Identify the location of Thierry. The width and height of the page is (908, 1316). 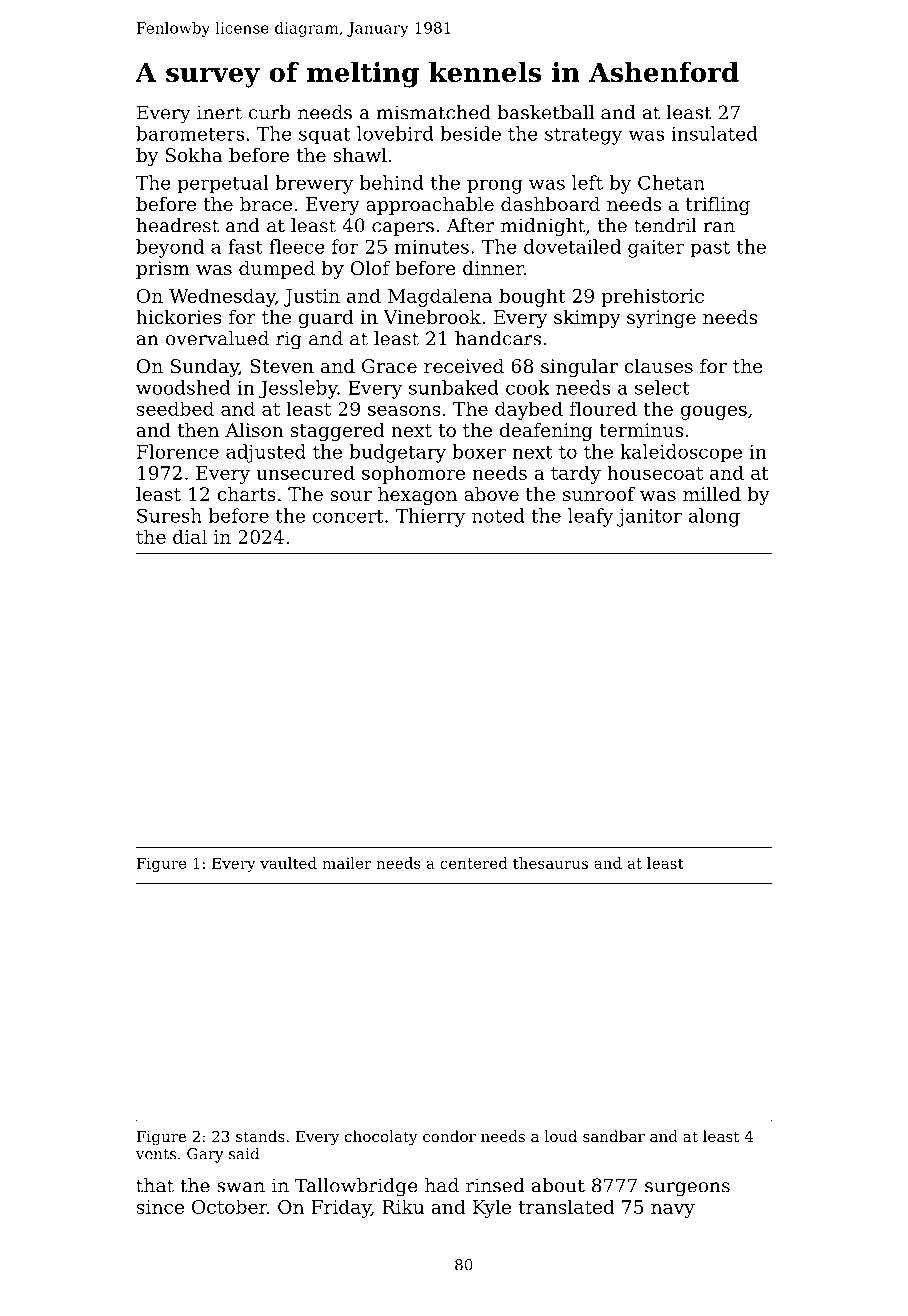
(430, 517).
